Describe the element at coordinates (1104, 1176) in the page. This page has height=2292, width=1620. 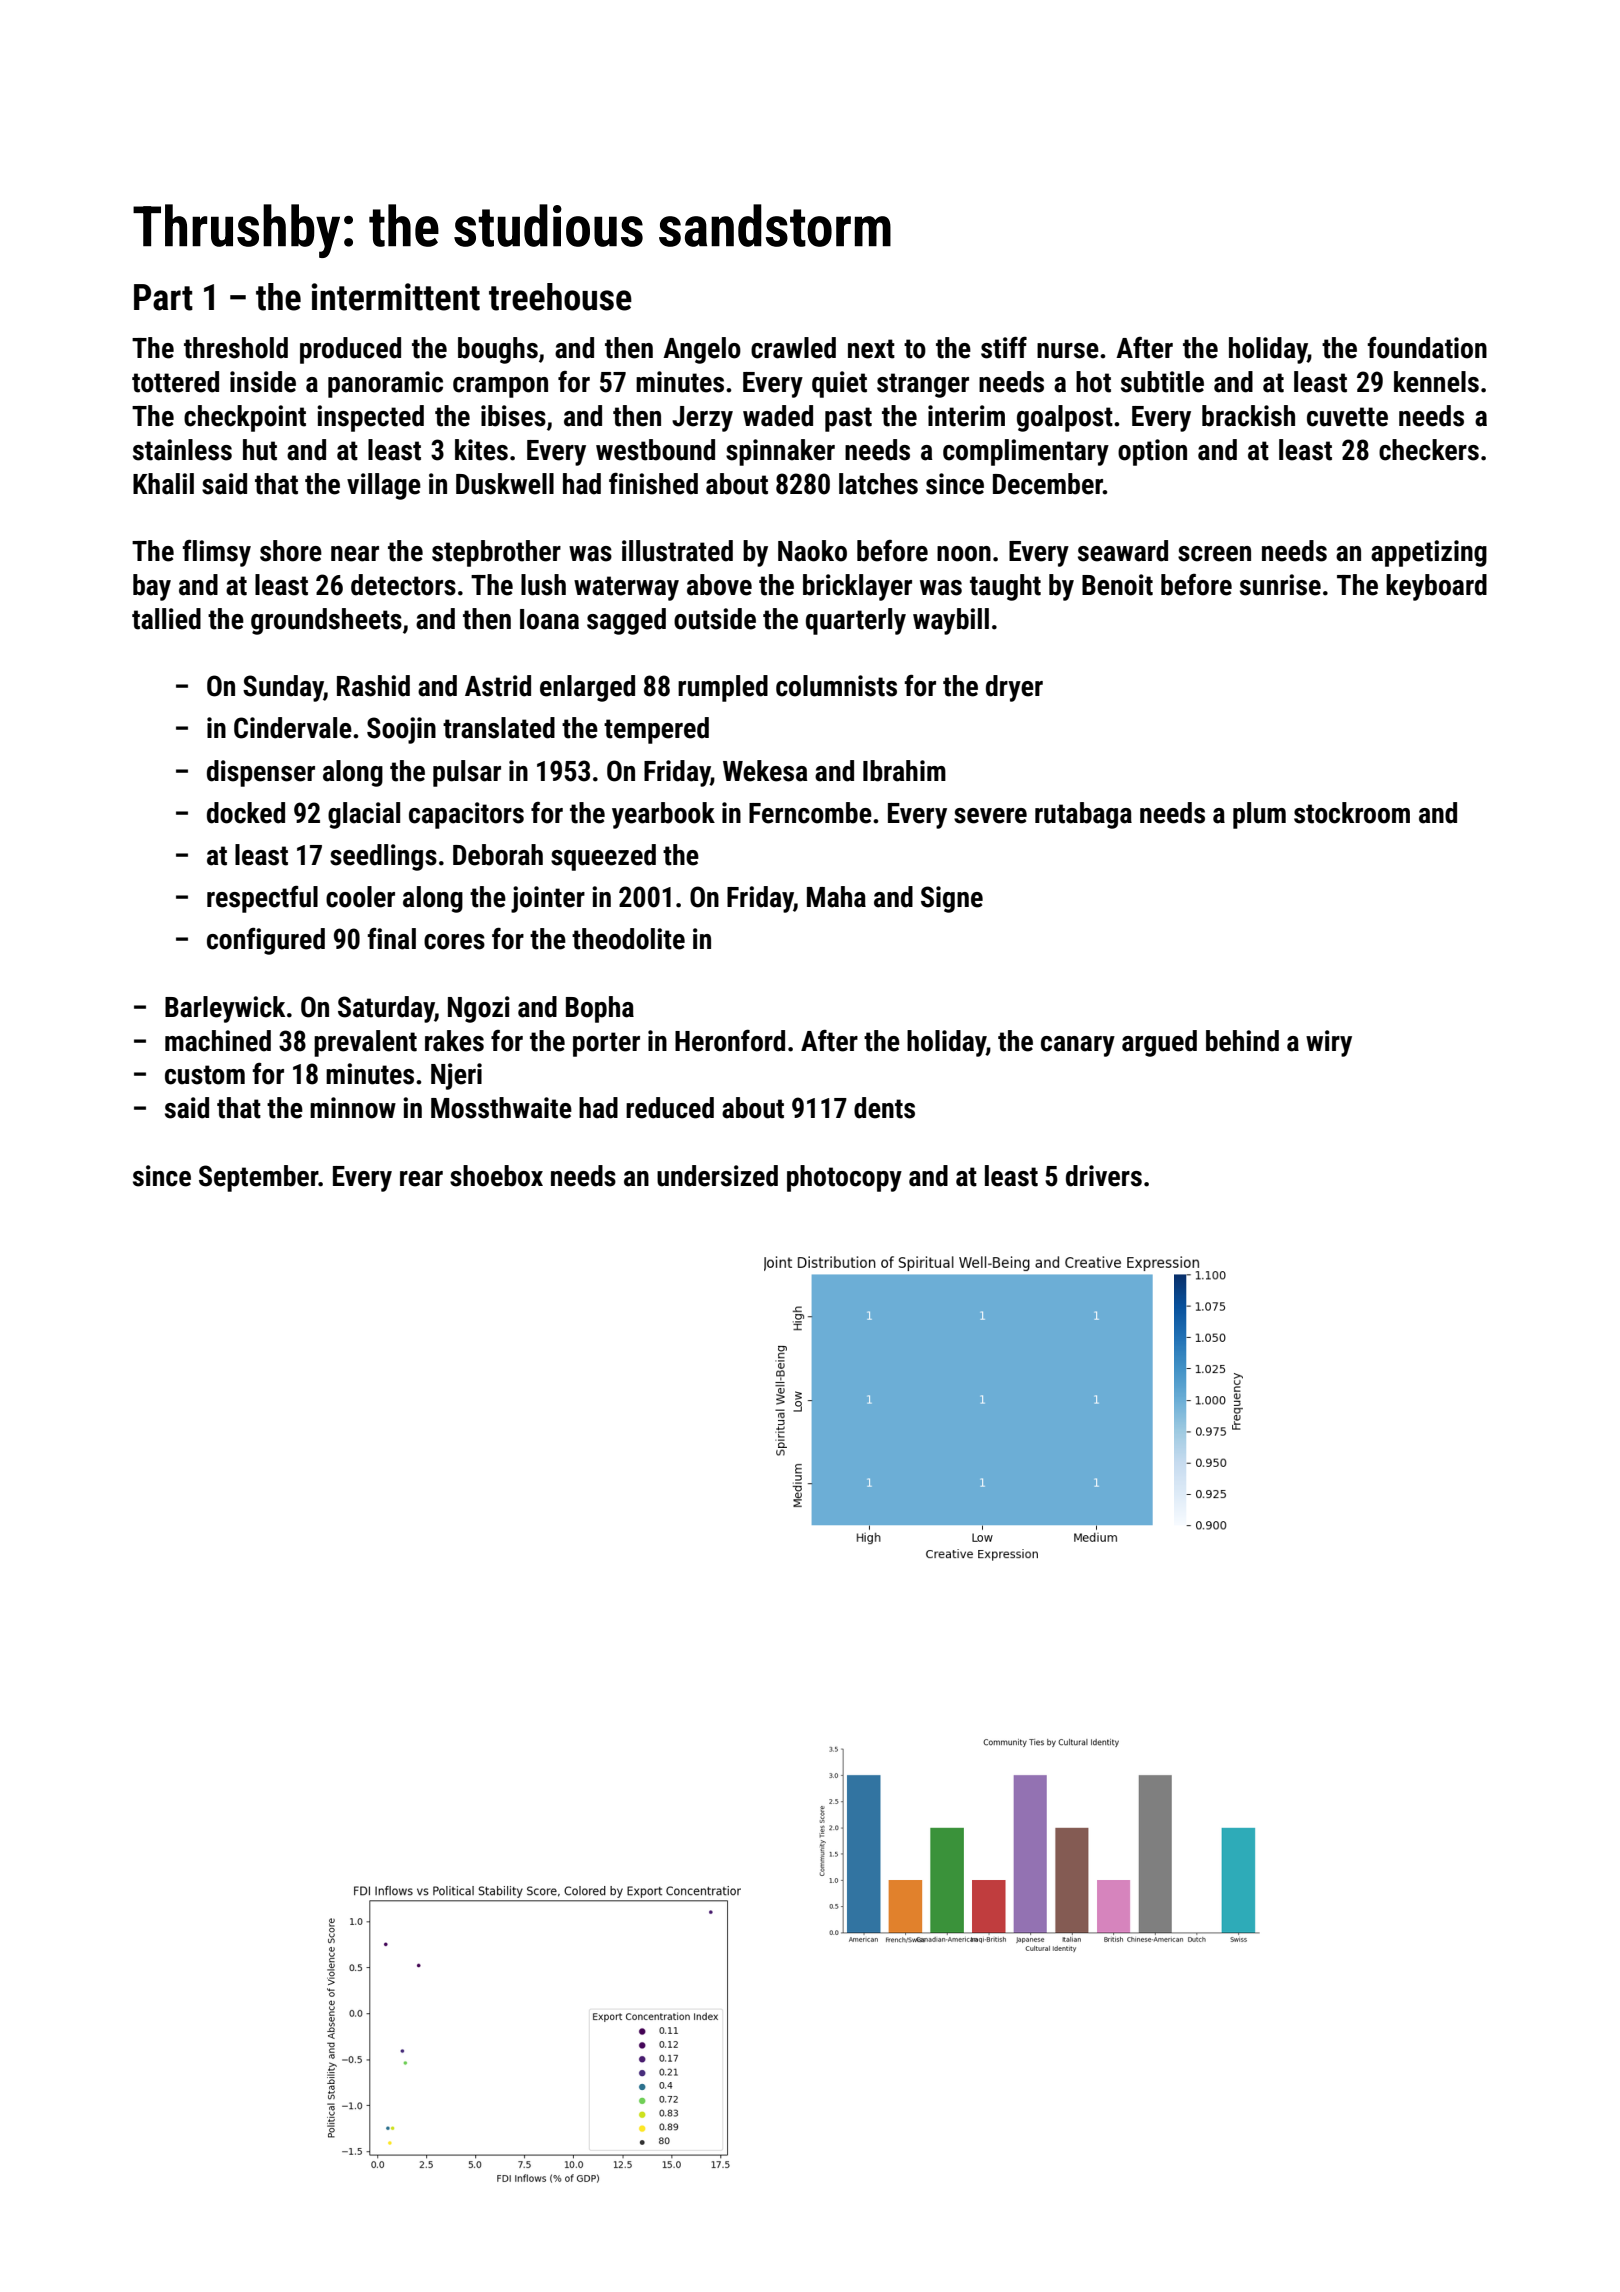
I see `drivers` at that location.
